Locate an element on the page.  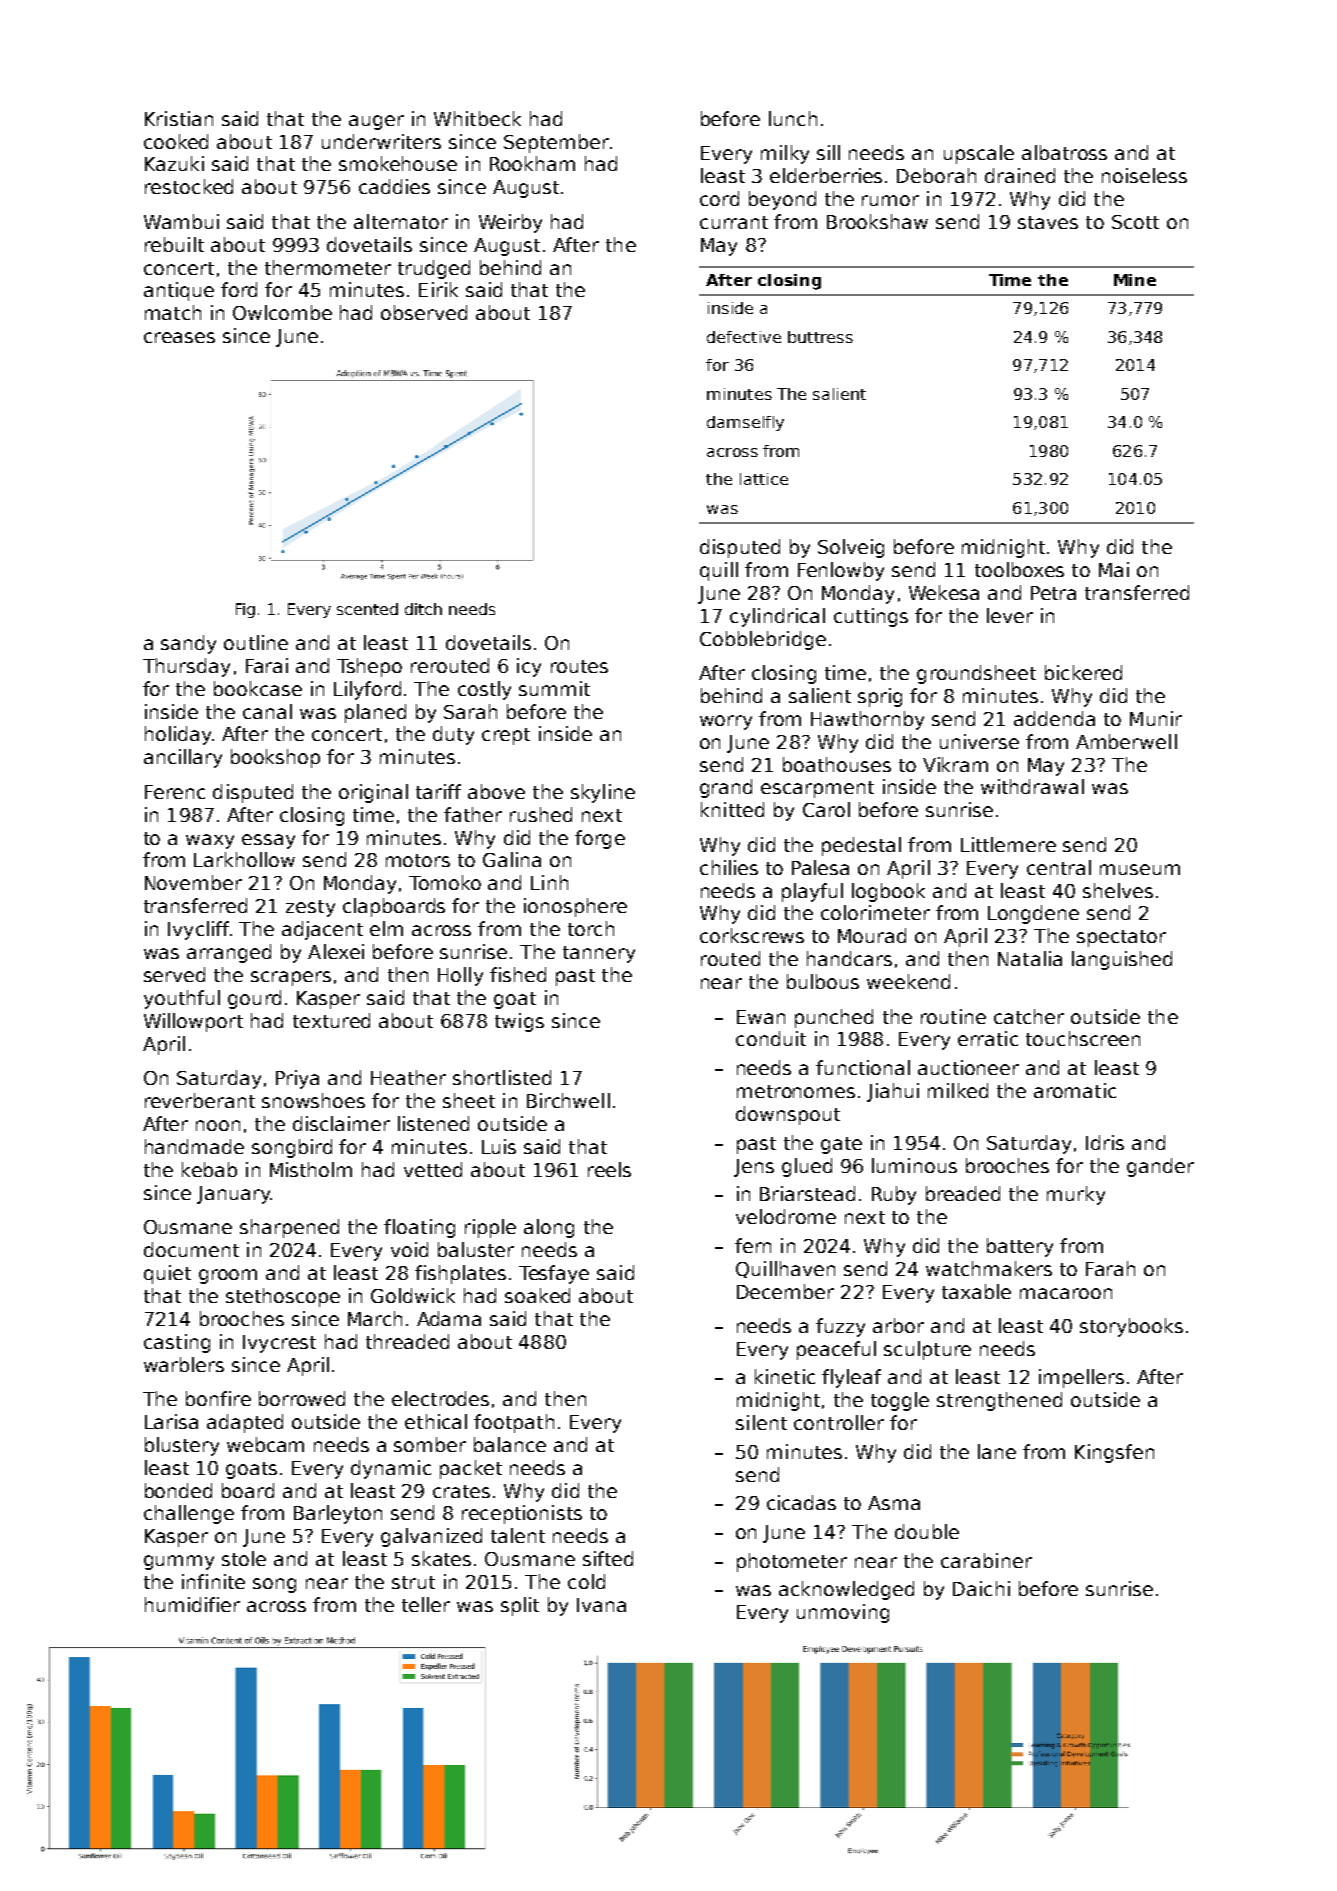
milked is located at coordinates (958, 1090).
